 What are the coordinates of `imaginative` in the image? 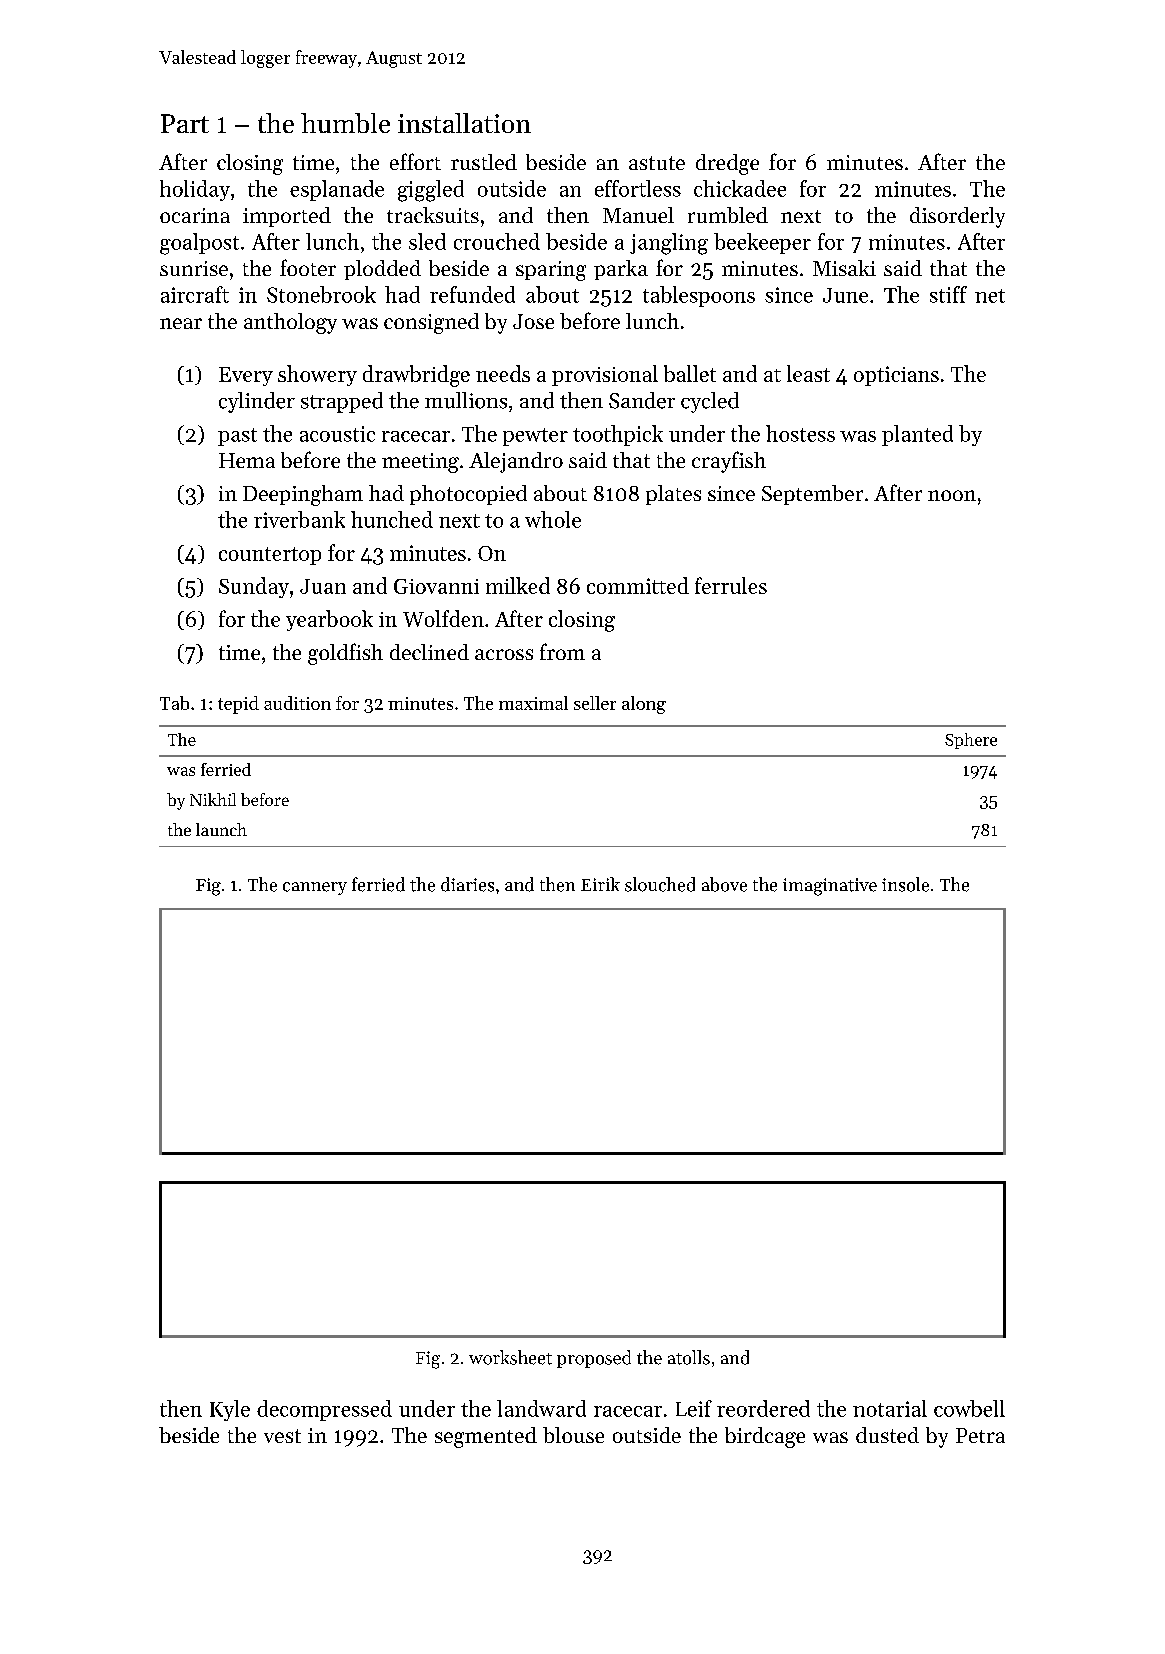 It's located at (830, 887).
